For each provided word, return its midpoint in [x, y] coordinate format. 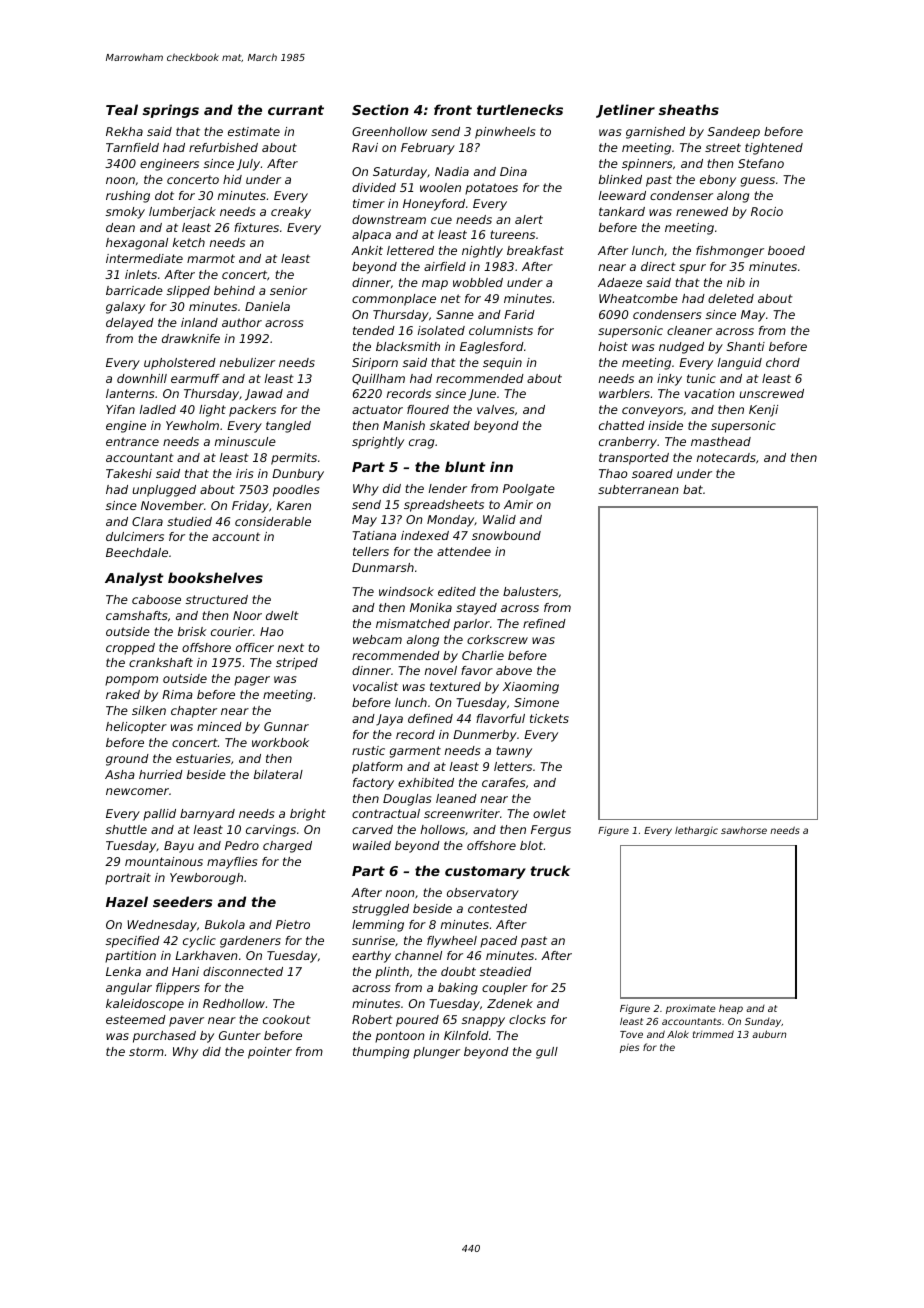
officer [255, 647]
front [453, 109]
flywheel [452, 942]
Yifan [120, 409]
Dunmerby [485, 736]
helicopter [136, 728]
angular [129, 989]
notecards [726, 457]
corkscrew [497, 639]
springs [171, 111]
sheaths [689, 109]
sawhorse [744, 830]
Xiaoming [531, 688]
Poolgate [529, 490]
